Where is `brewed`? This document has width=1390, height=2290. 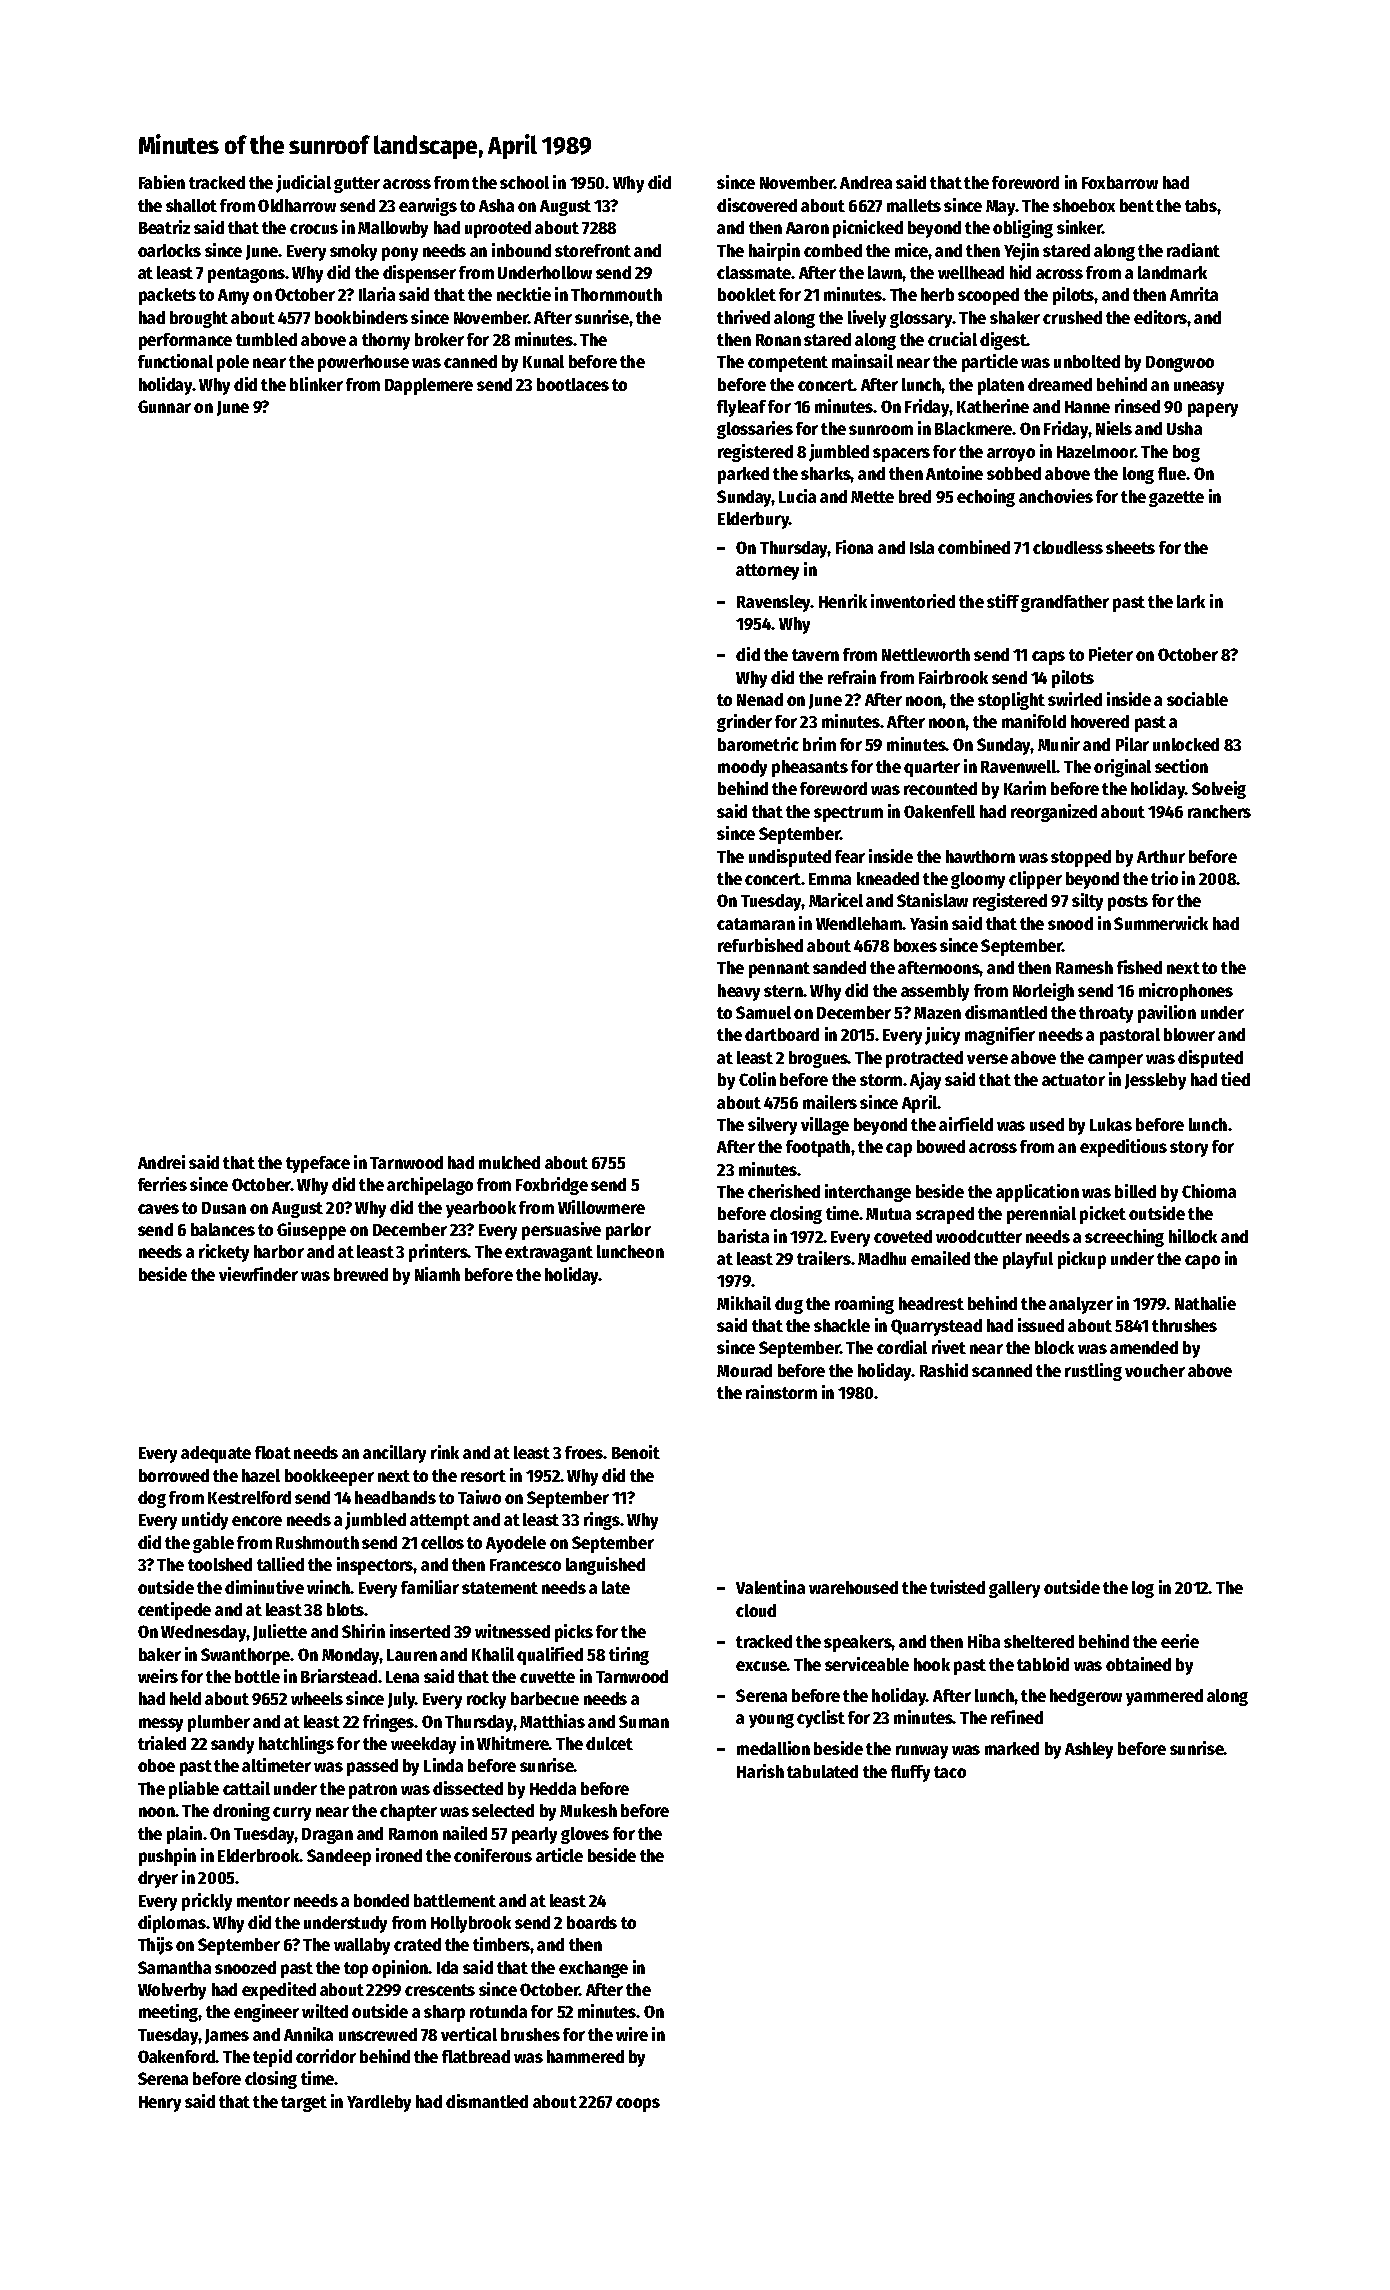 brewed is located at coordinates (361, 1274).
